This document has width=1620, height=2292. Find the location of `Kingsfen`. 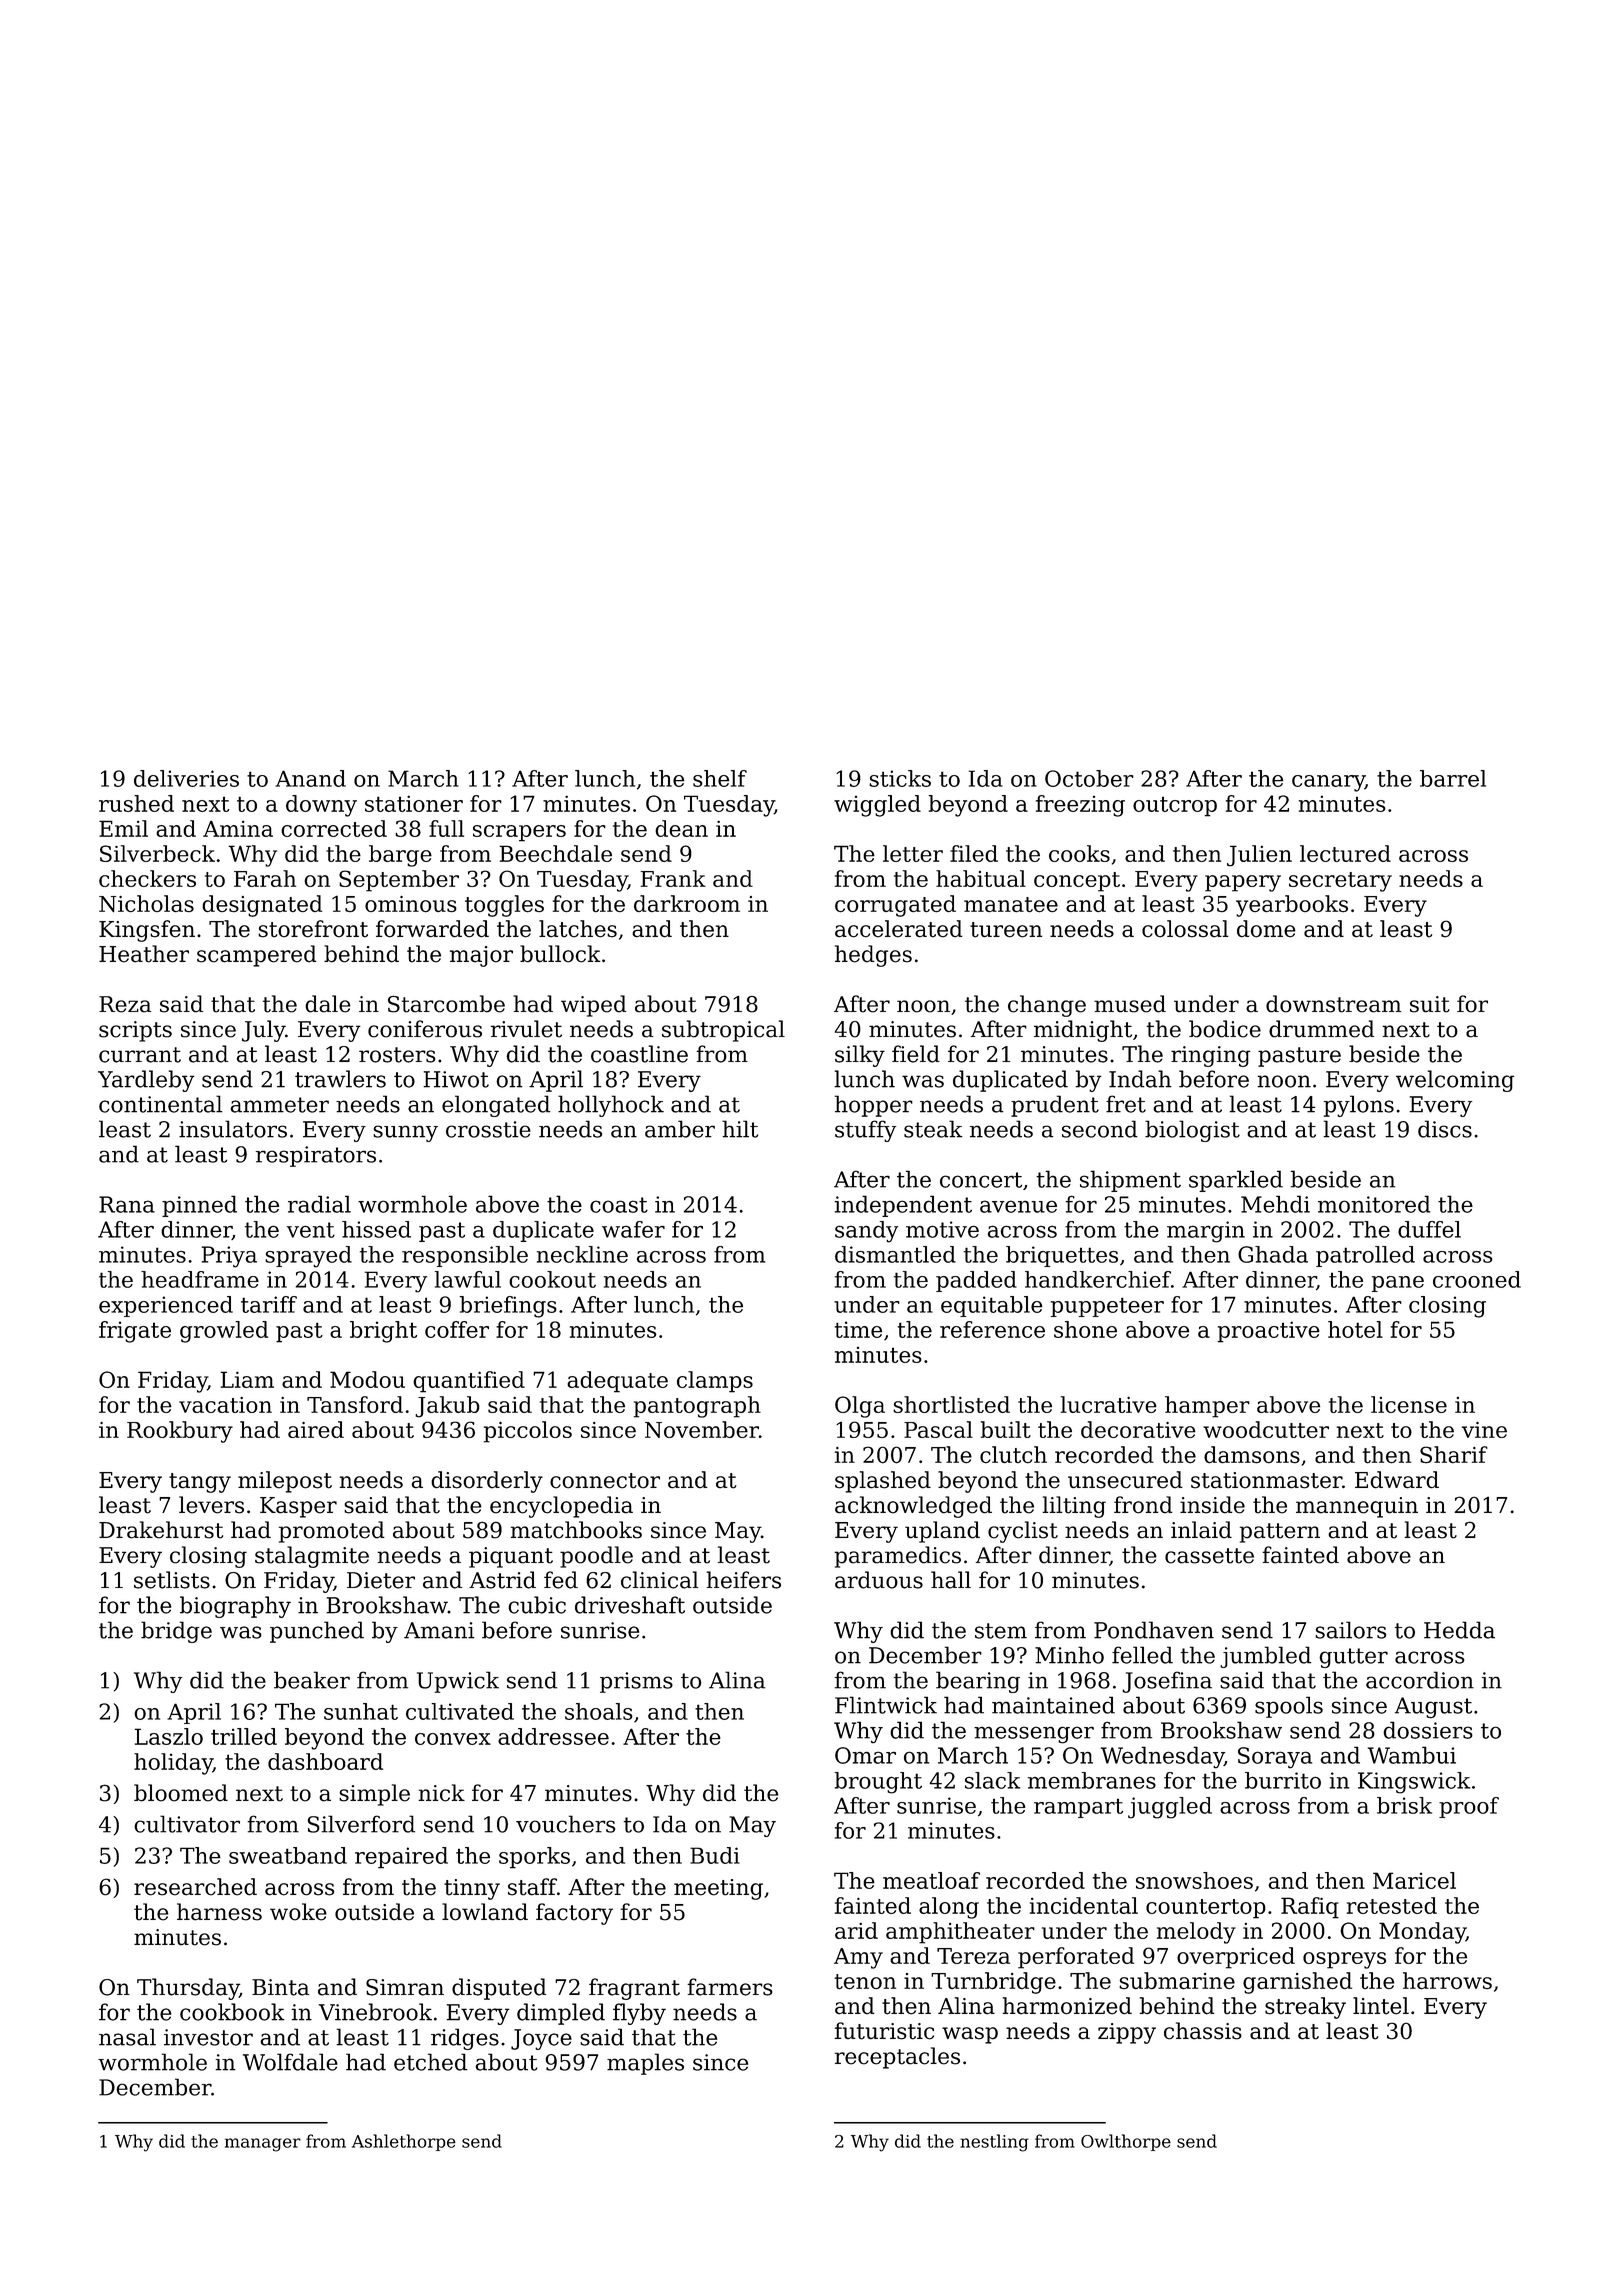

Kingsfen is located at coordinates (147, 931).
